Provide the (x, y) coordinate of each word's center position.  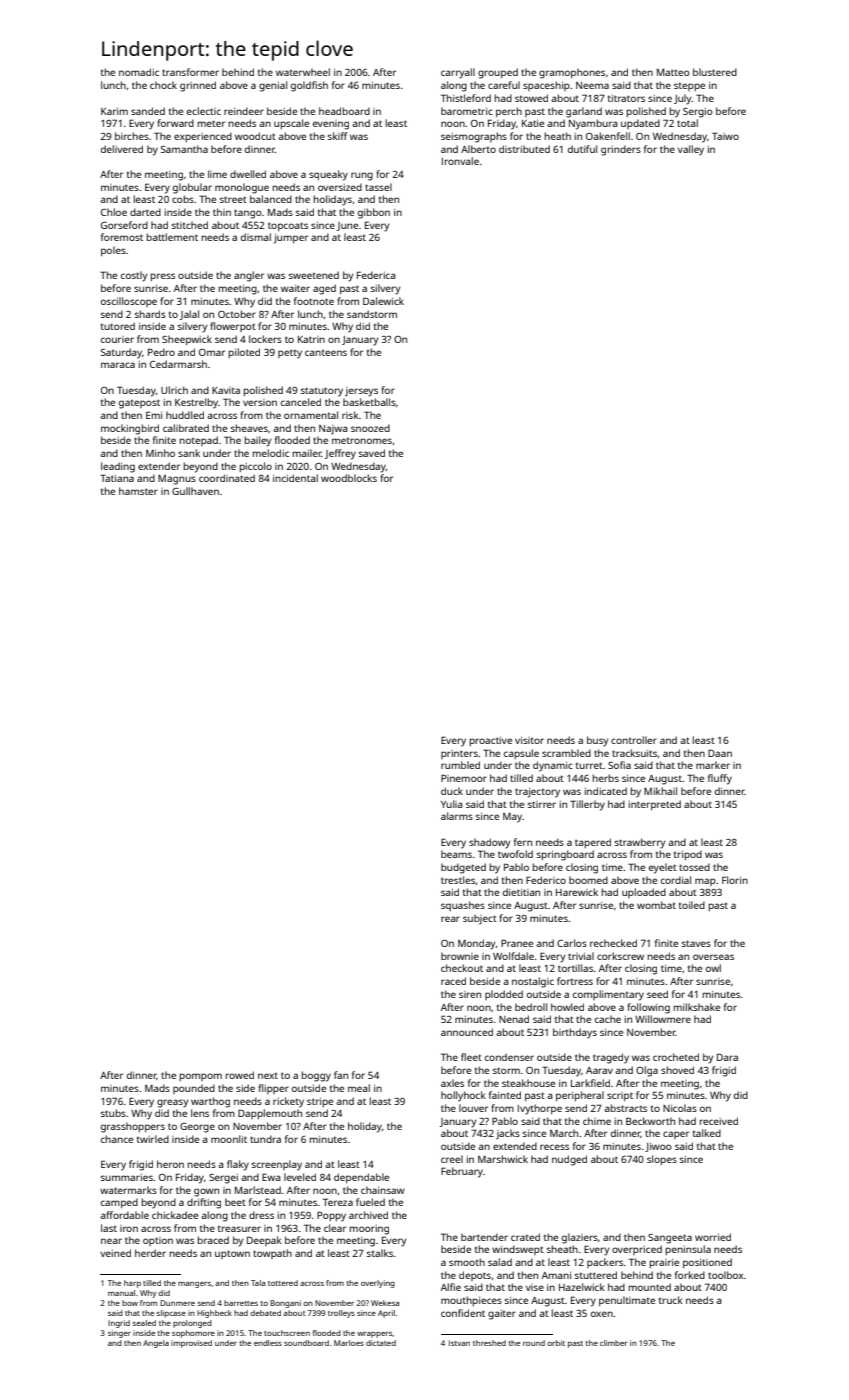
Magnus (177, 480)
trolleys (341, 1314)
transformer (190, 72)
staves (696, 943)
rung (362, 176)
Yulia (452, 804)
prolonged (192, 1324)
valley (691, 150)
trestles (458, 880)
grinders (621, 150)
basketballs (369, 402)
